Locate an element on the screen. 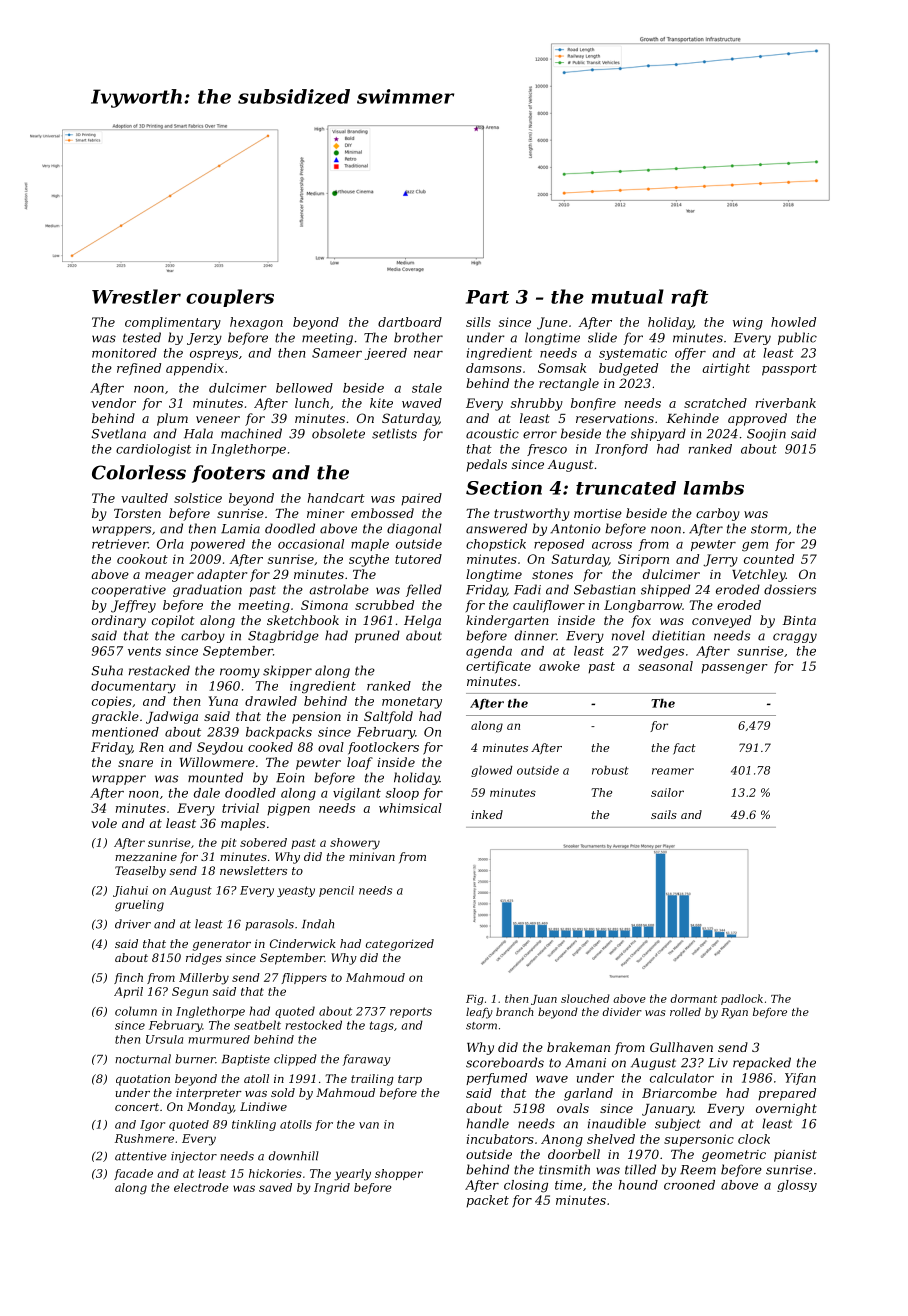 Image resolution: width=908 pixels, height=1316 pixels. error is located at coordinates (540, 435).
